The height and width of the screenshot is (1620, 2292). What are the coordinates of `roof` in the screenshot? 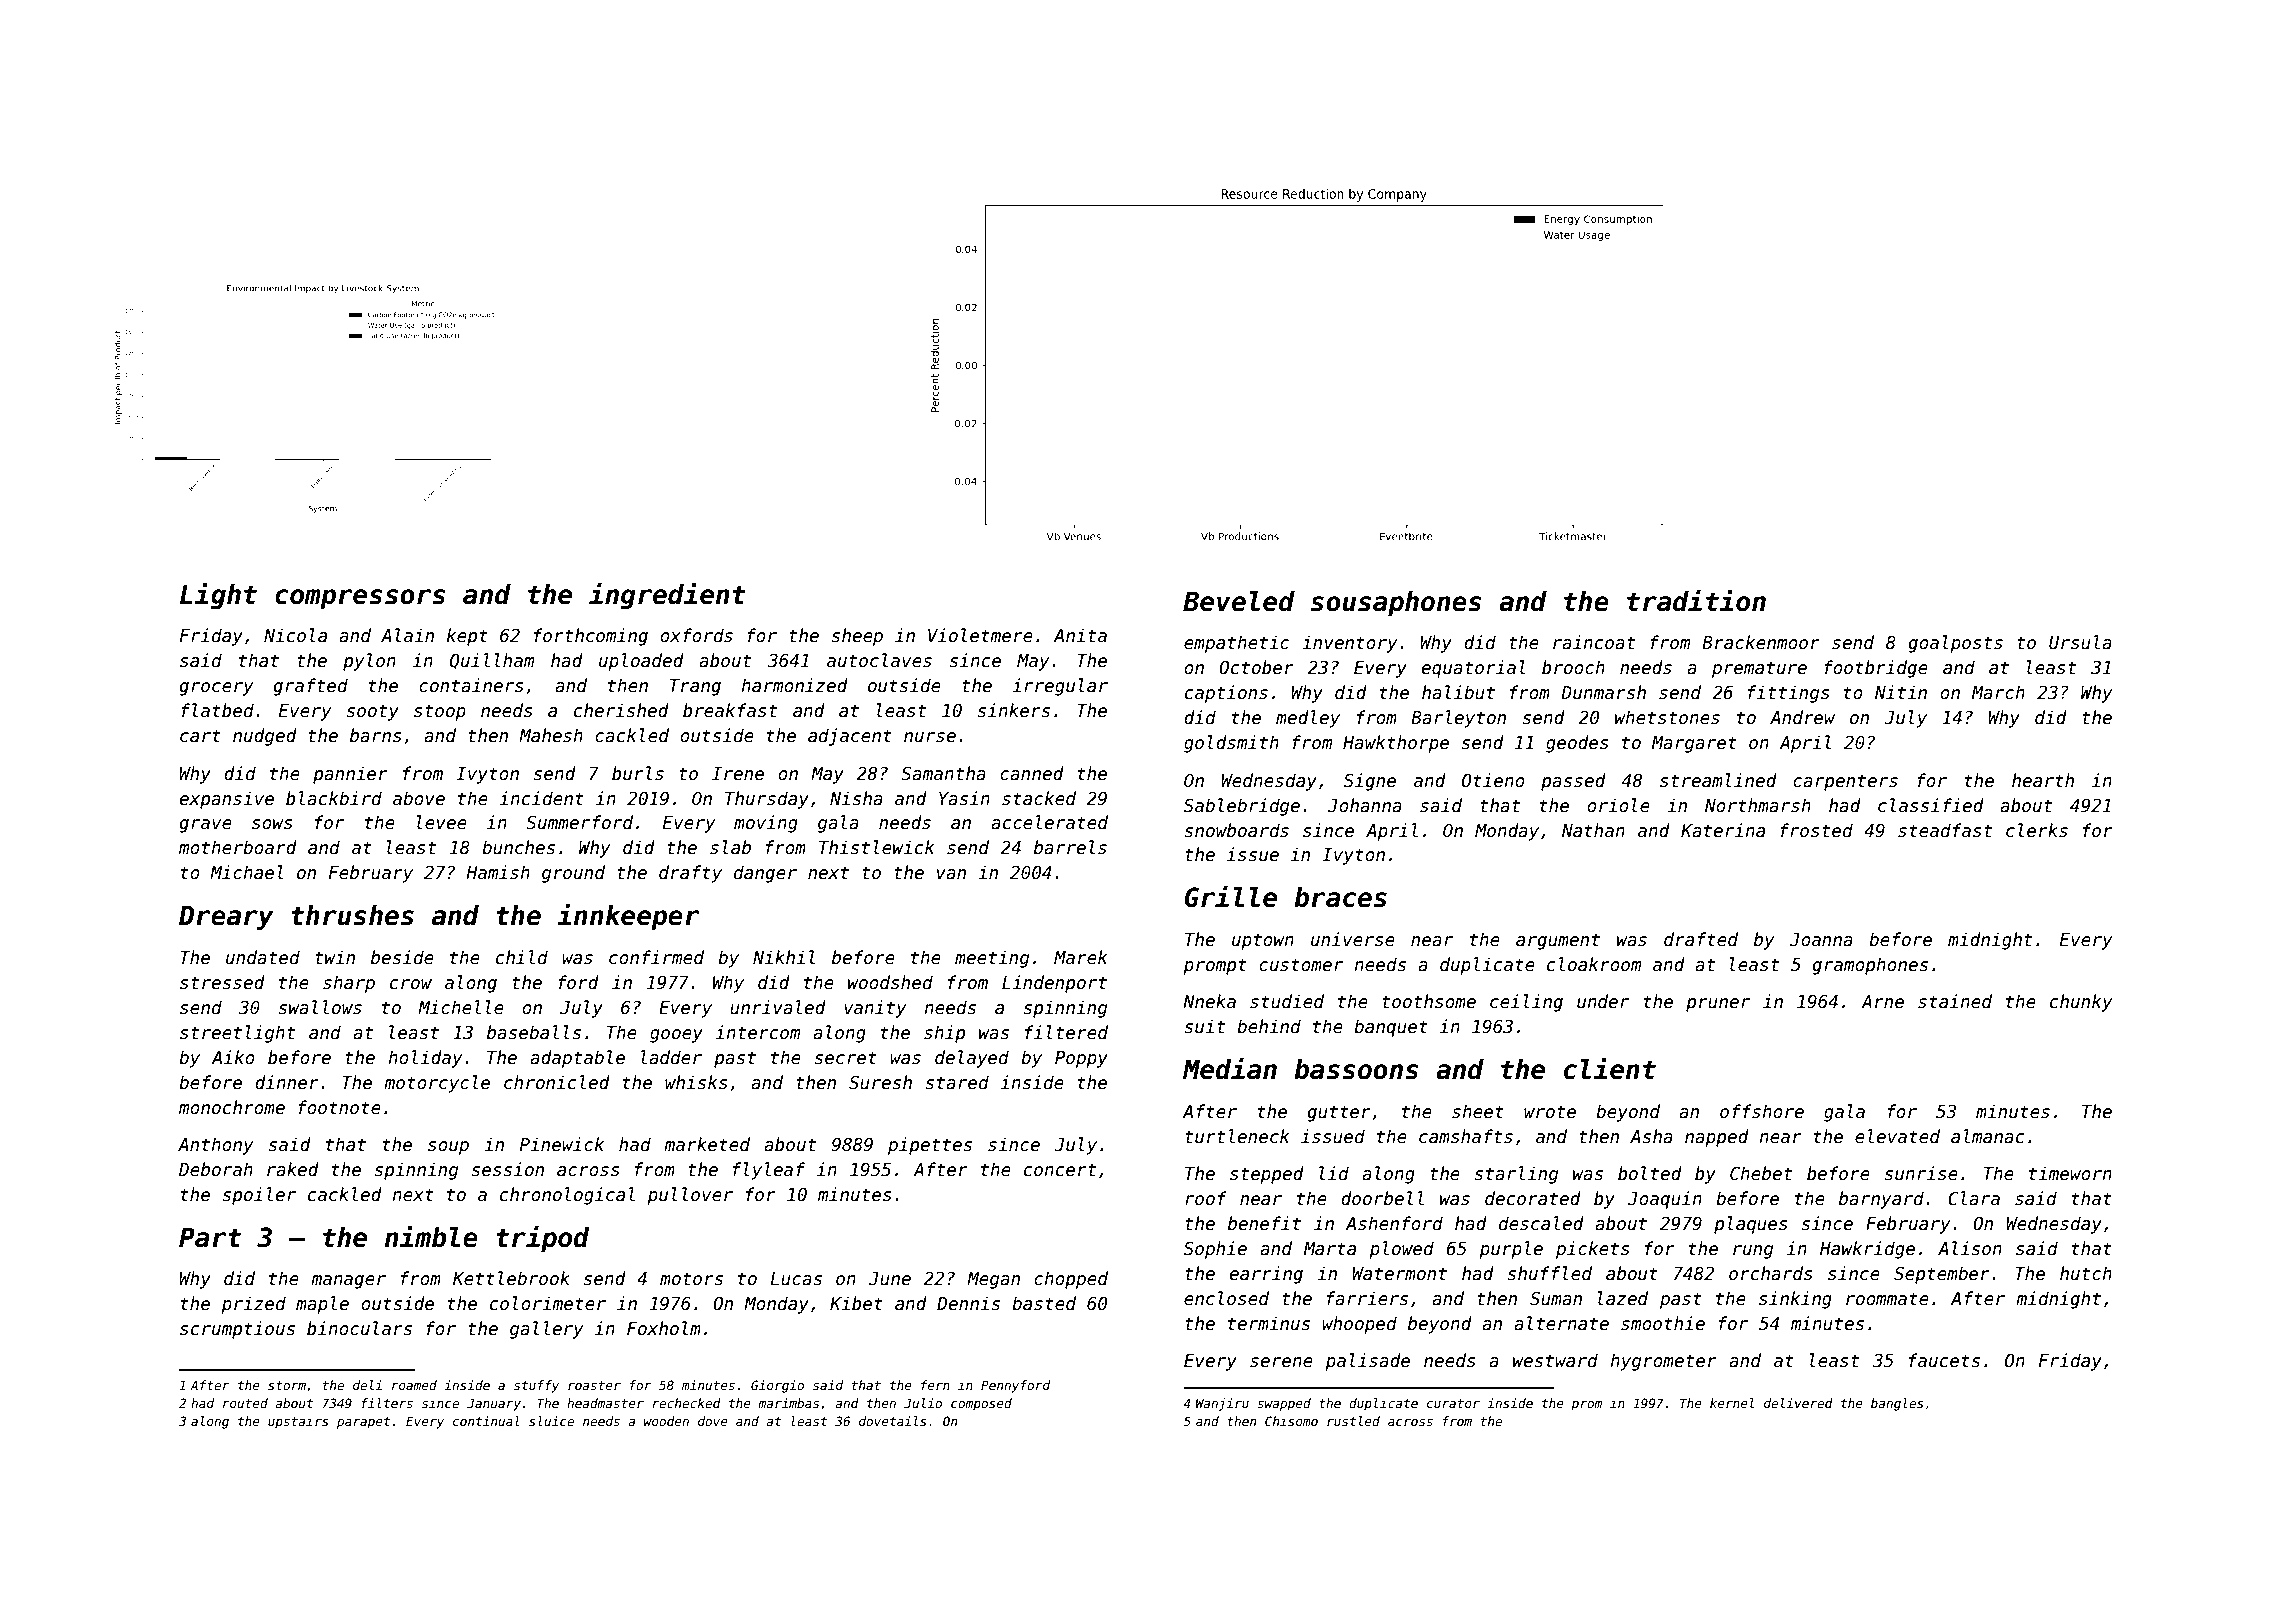 It's located at (1206, 1198).
